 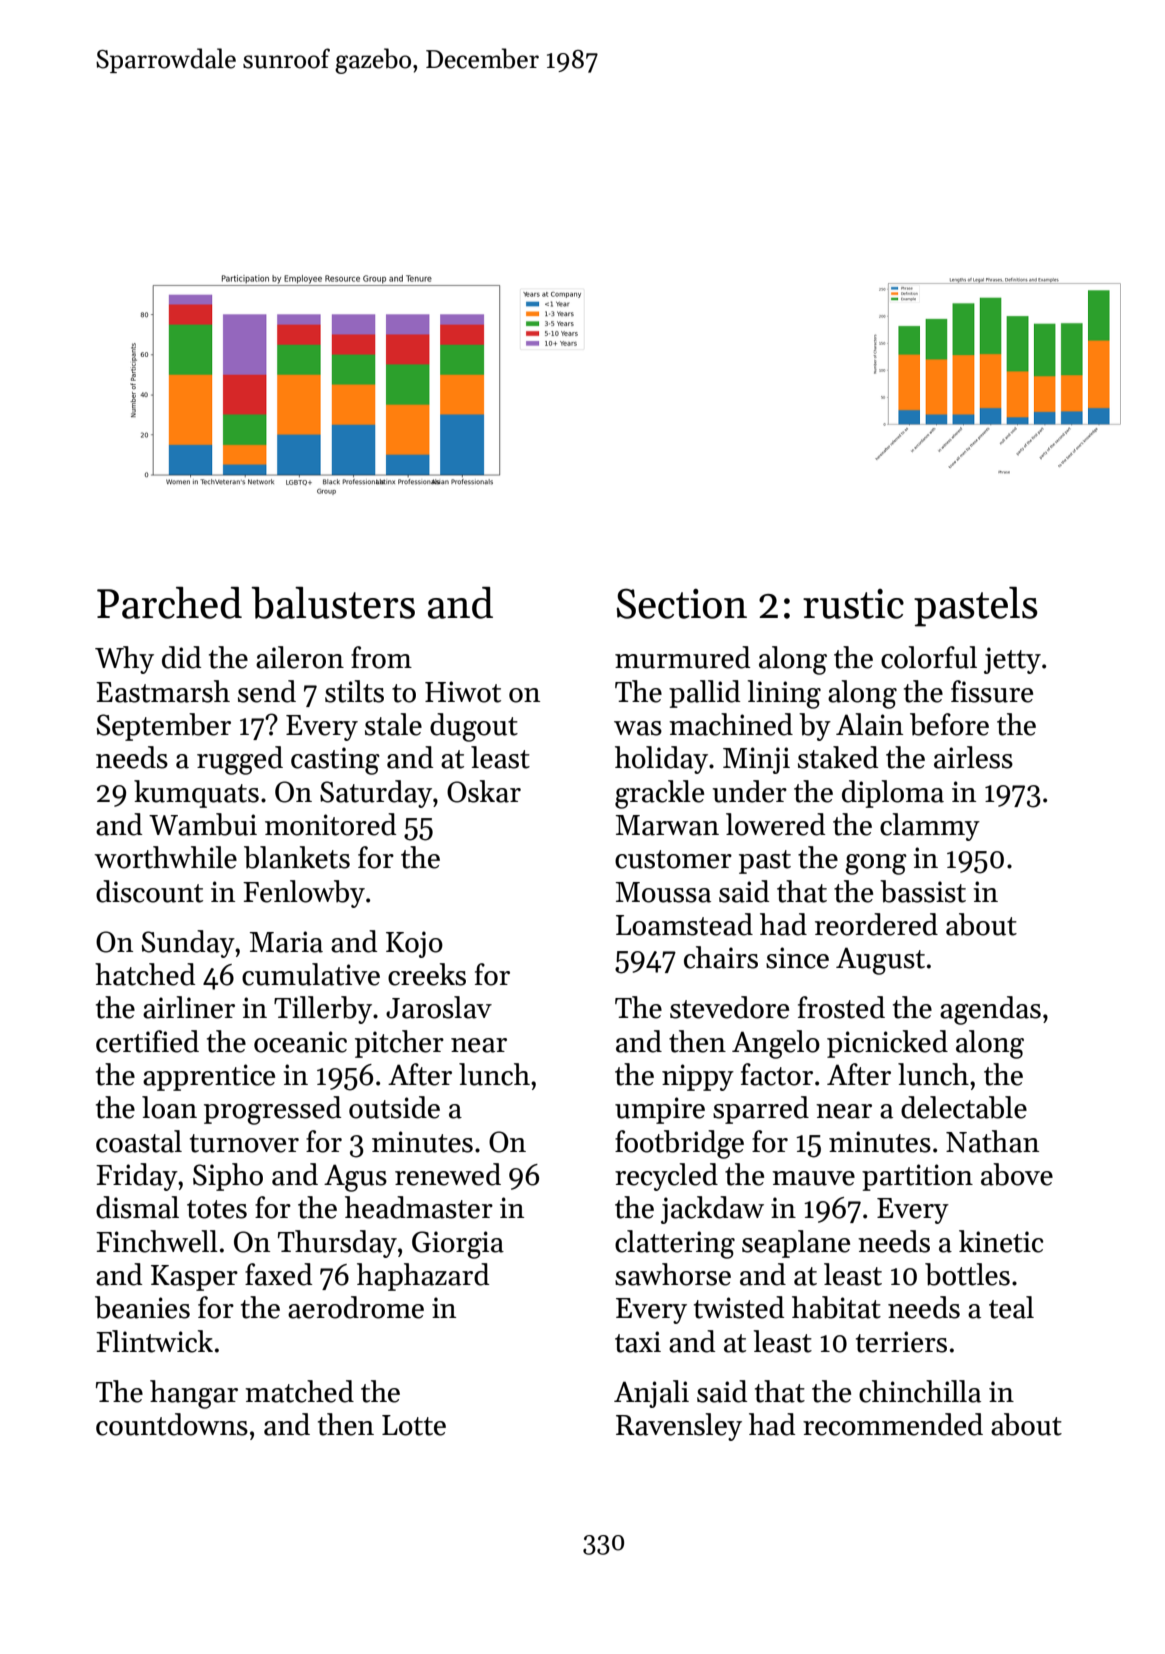 I want to click on recycled, so click(x=666, y=1177).
